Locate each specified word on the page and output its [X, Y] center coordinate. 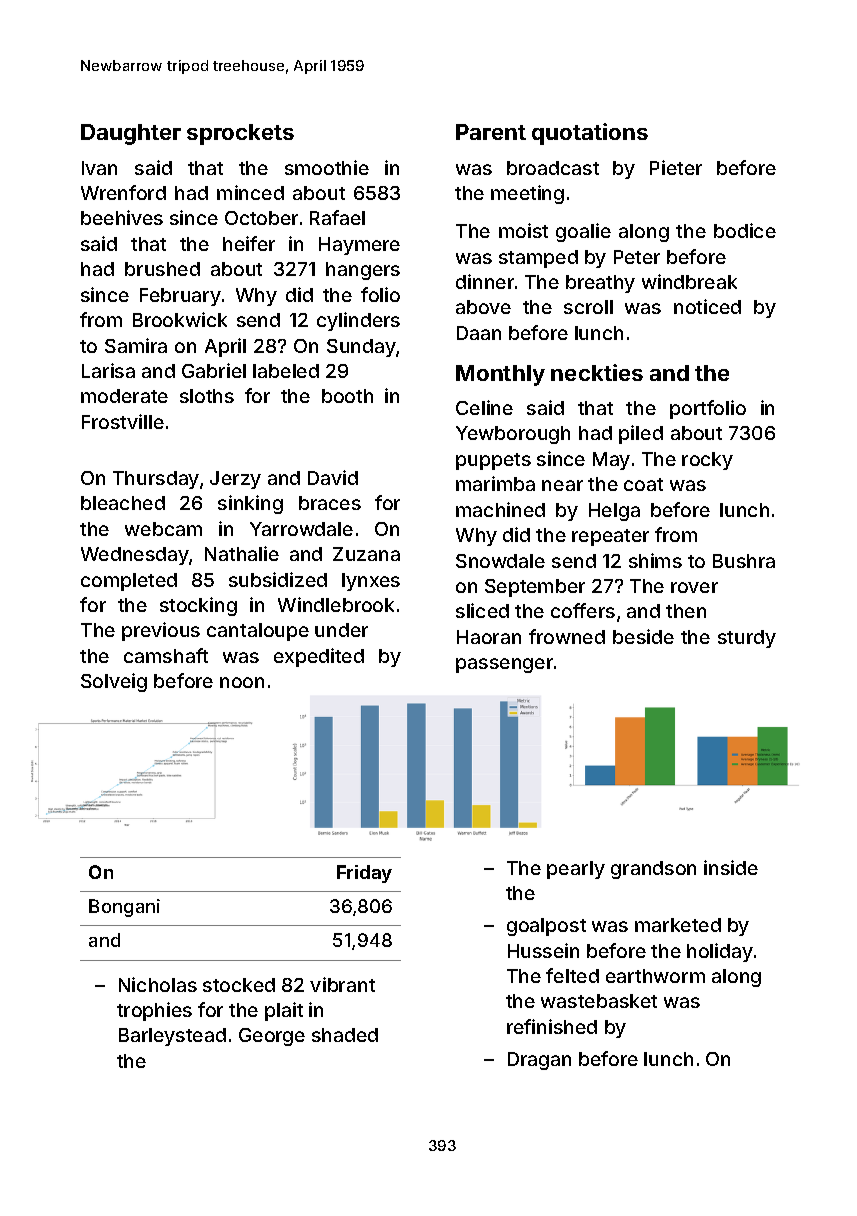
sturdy [747, 639]
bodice [745, 230]
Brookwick [180, 319]
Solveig [114, 682]
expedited [319, 657]
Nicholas [158, 984]
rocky [707, 461]
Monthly [500, 375]
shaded [345, 1035]
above [483, 307]
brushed [162, 269]
